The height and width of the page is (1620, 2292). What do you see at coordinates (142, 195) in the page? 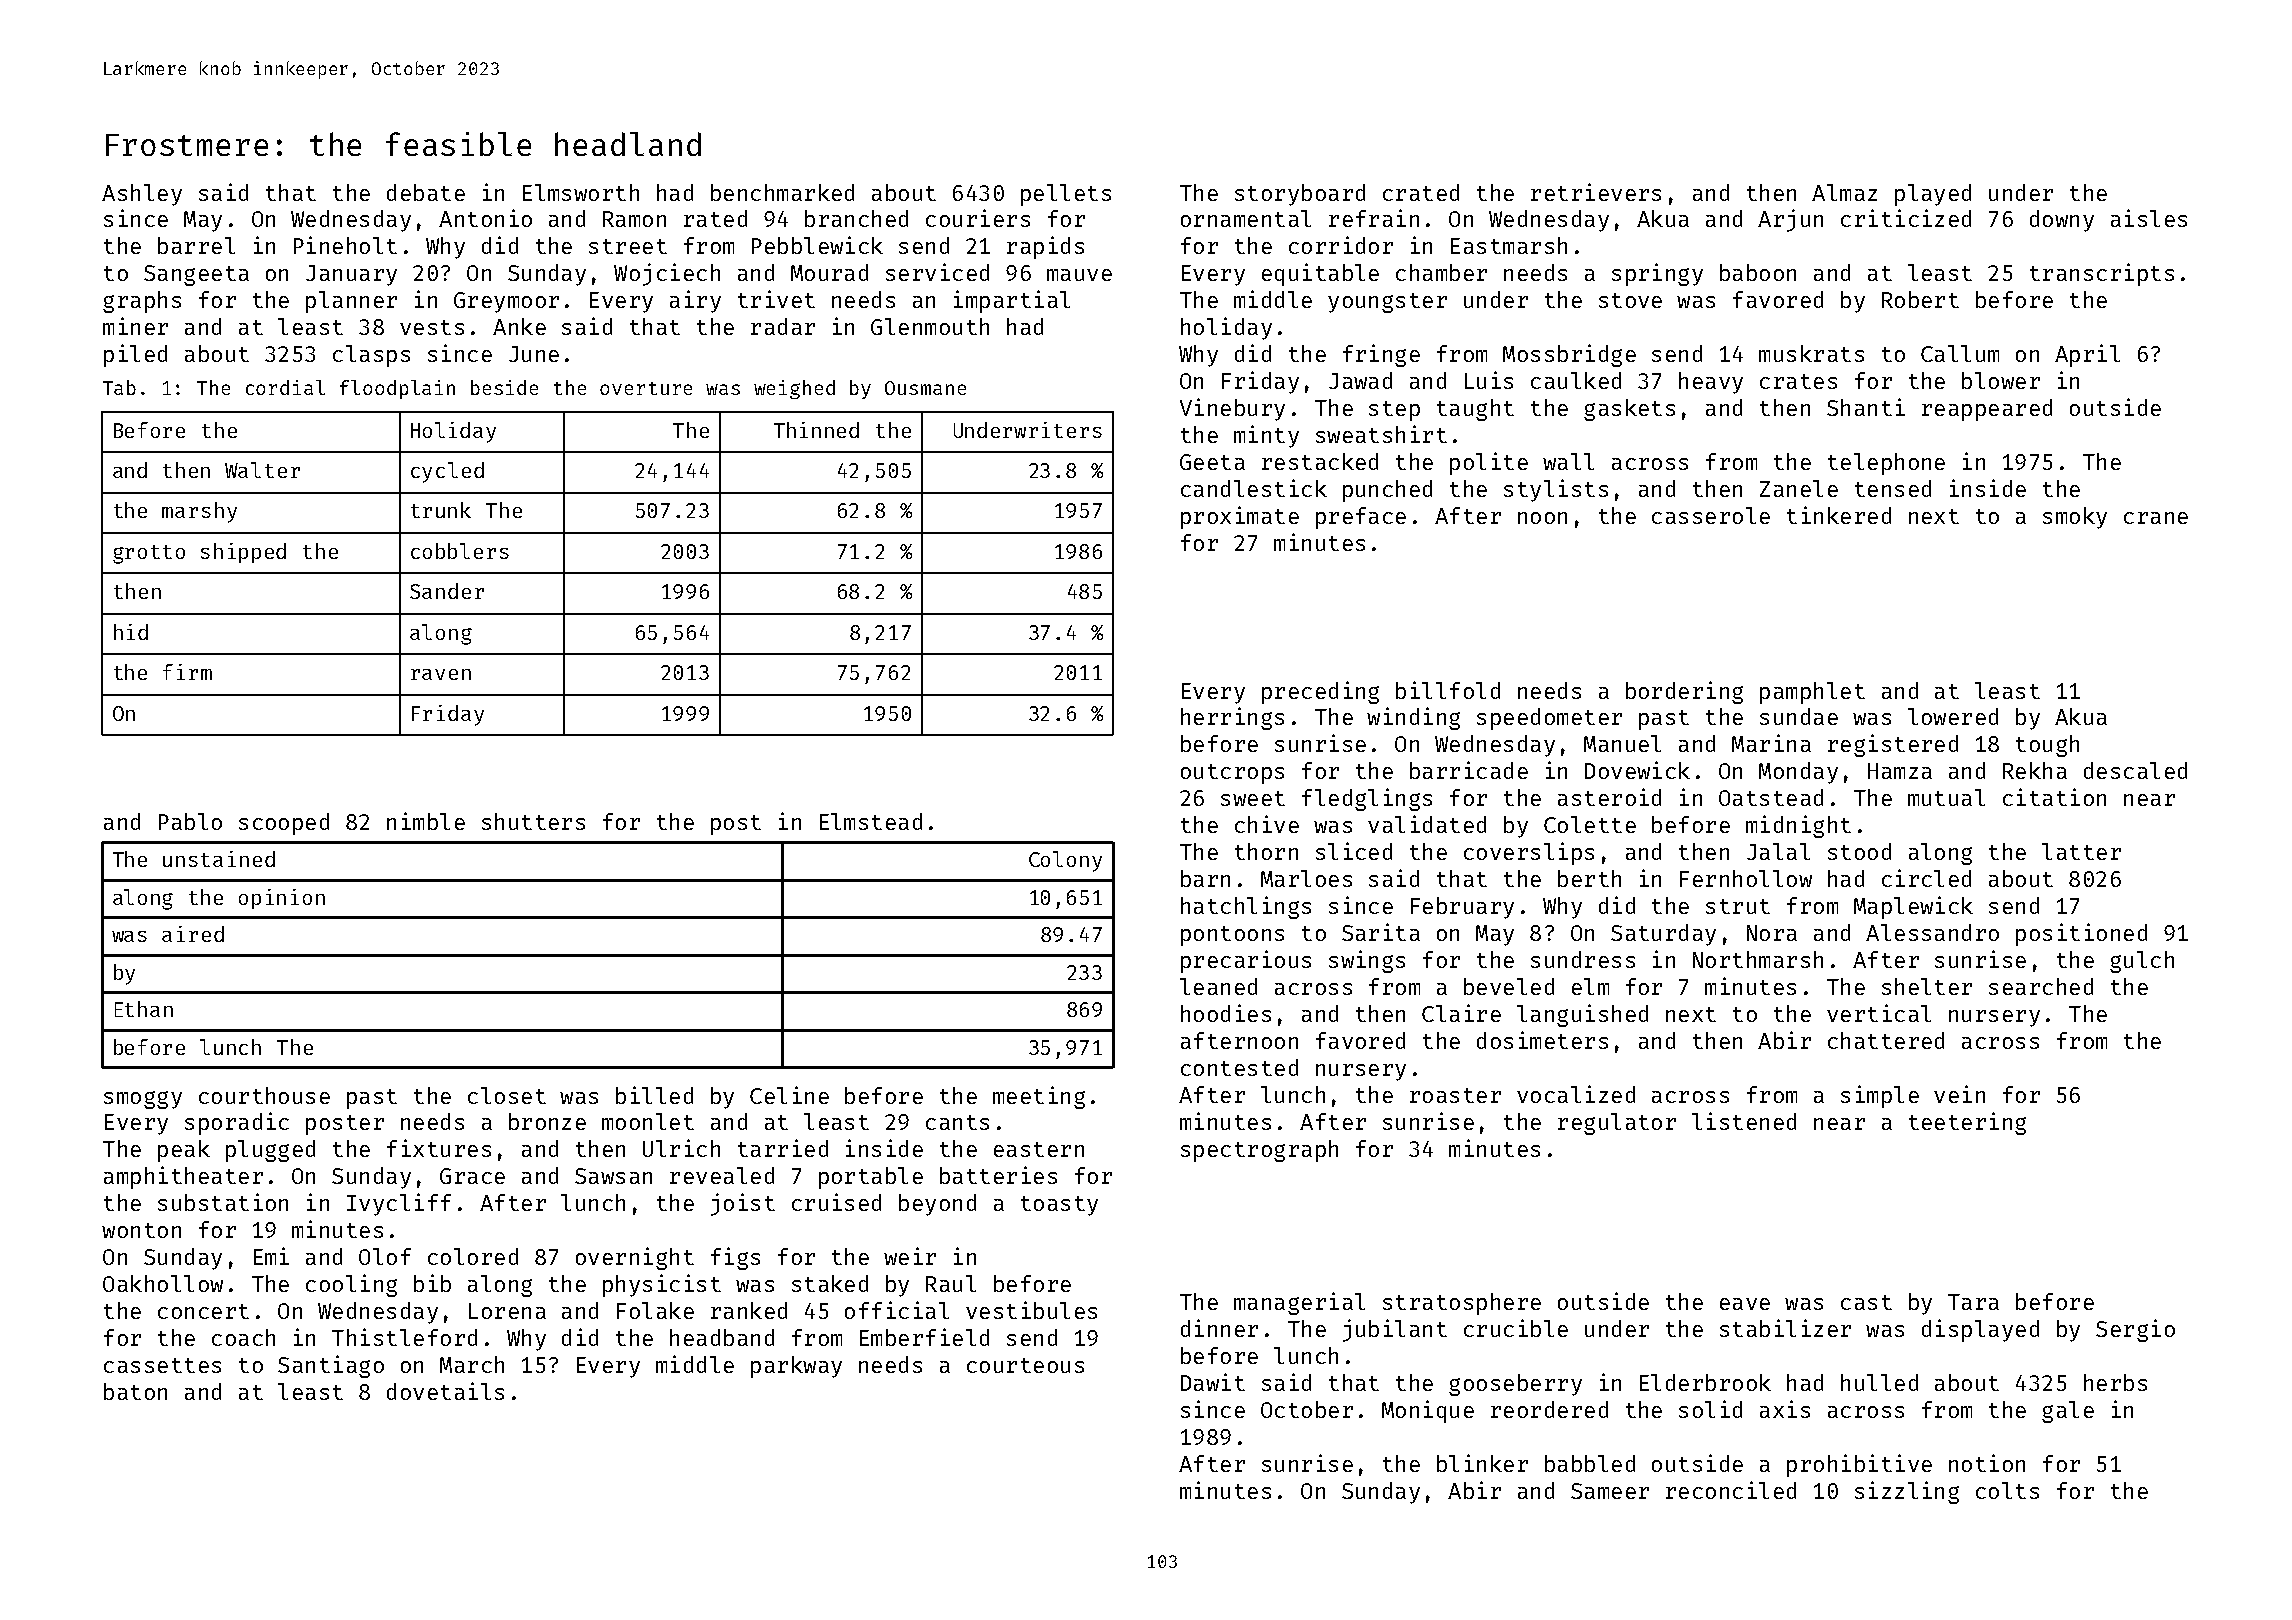
I see `Ashley` at bounding box center [142, 195].
